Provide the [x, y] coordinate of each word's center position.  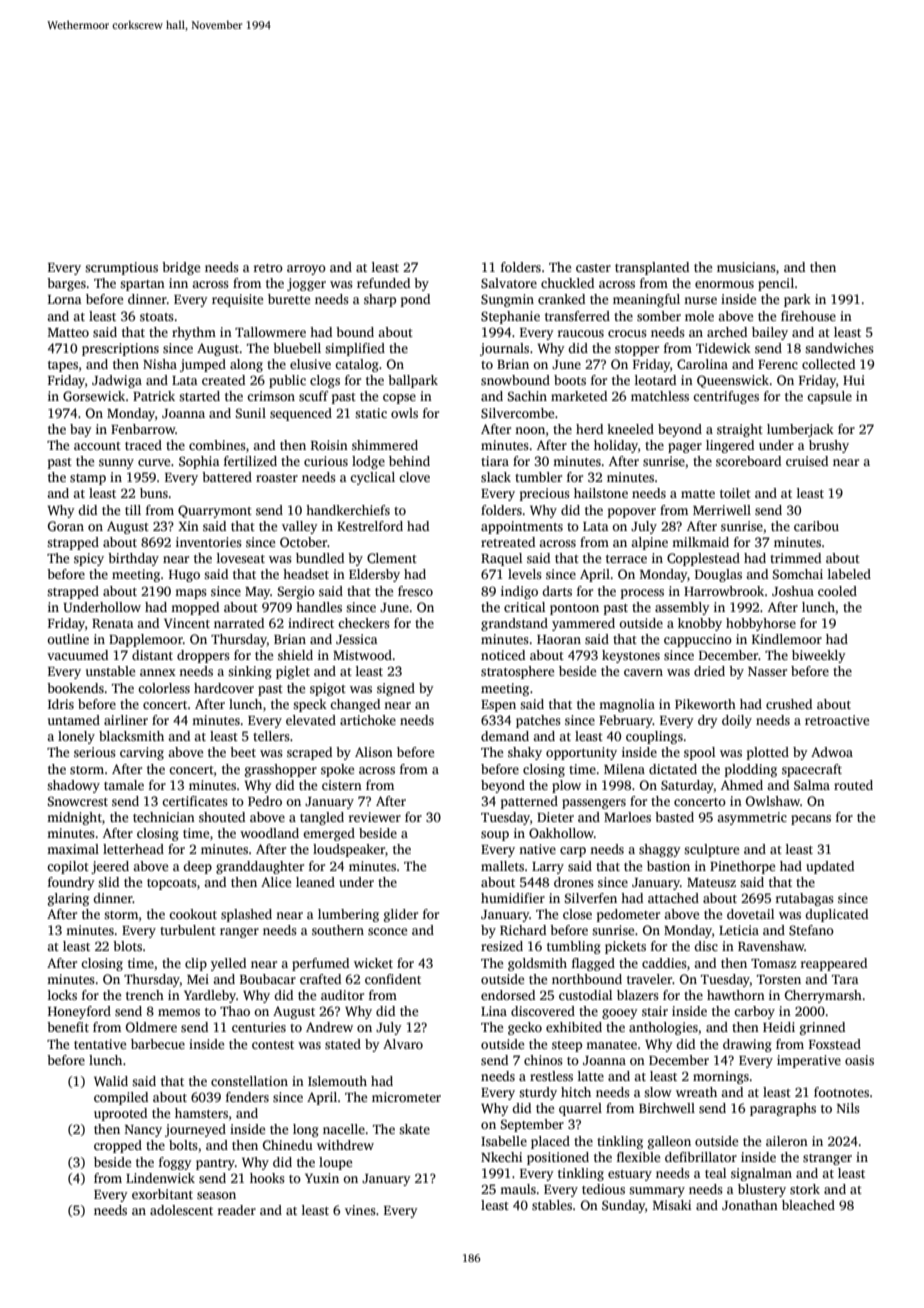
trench [145, 995]
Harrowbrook [724, 591]
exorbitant [162, 1194]
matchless [660, 396]
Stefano [811, 930]
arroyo [306, 270]
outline [68, 639]
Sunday [623, 1206]
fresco [415, 591]
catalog [357, 365]
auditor [342, 995]
